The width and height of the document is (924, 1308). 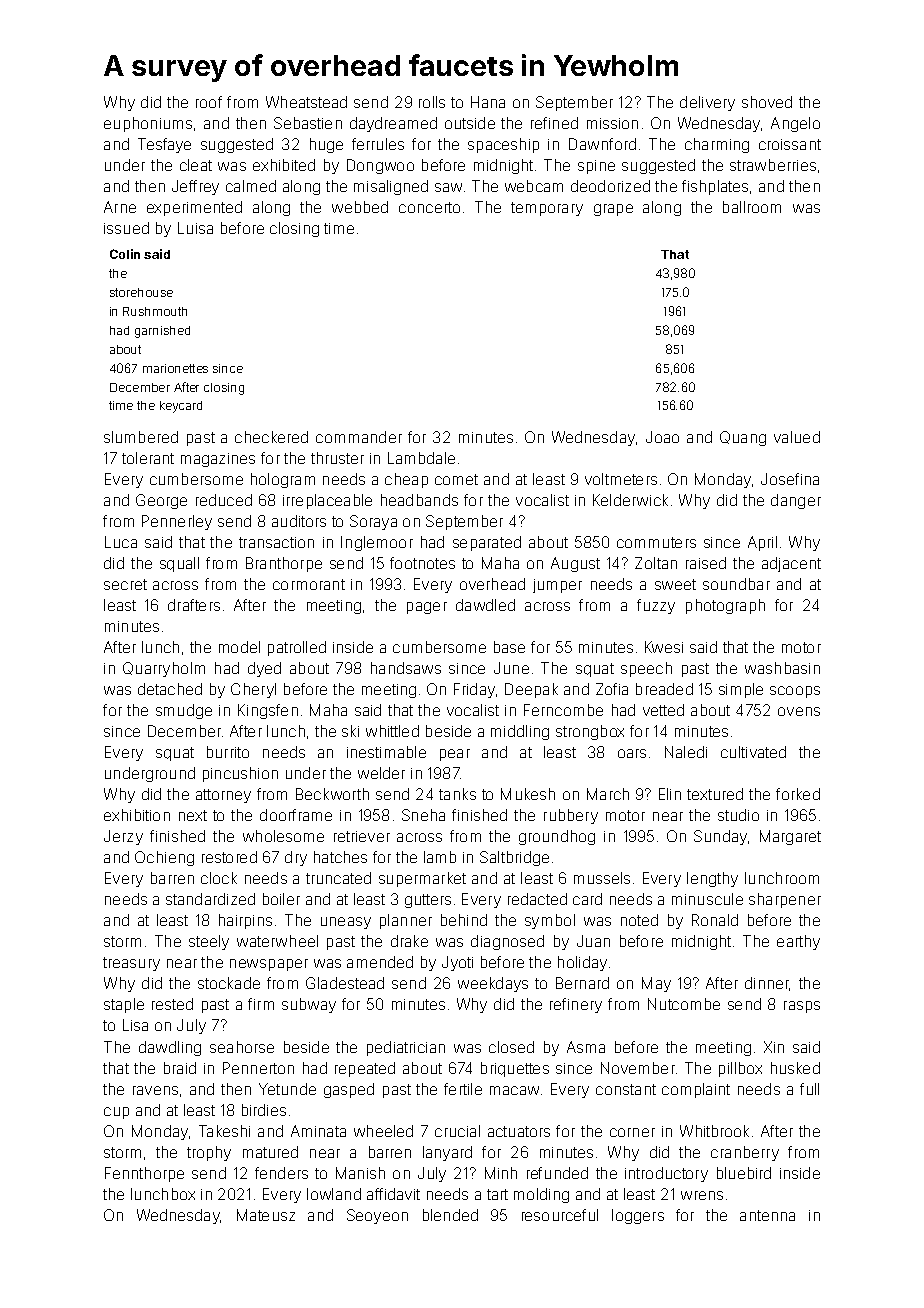 What do you see at coordinates (219, 878) in the document?
I see `clock` at bounding box center [219, 878].
